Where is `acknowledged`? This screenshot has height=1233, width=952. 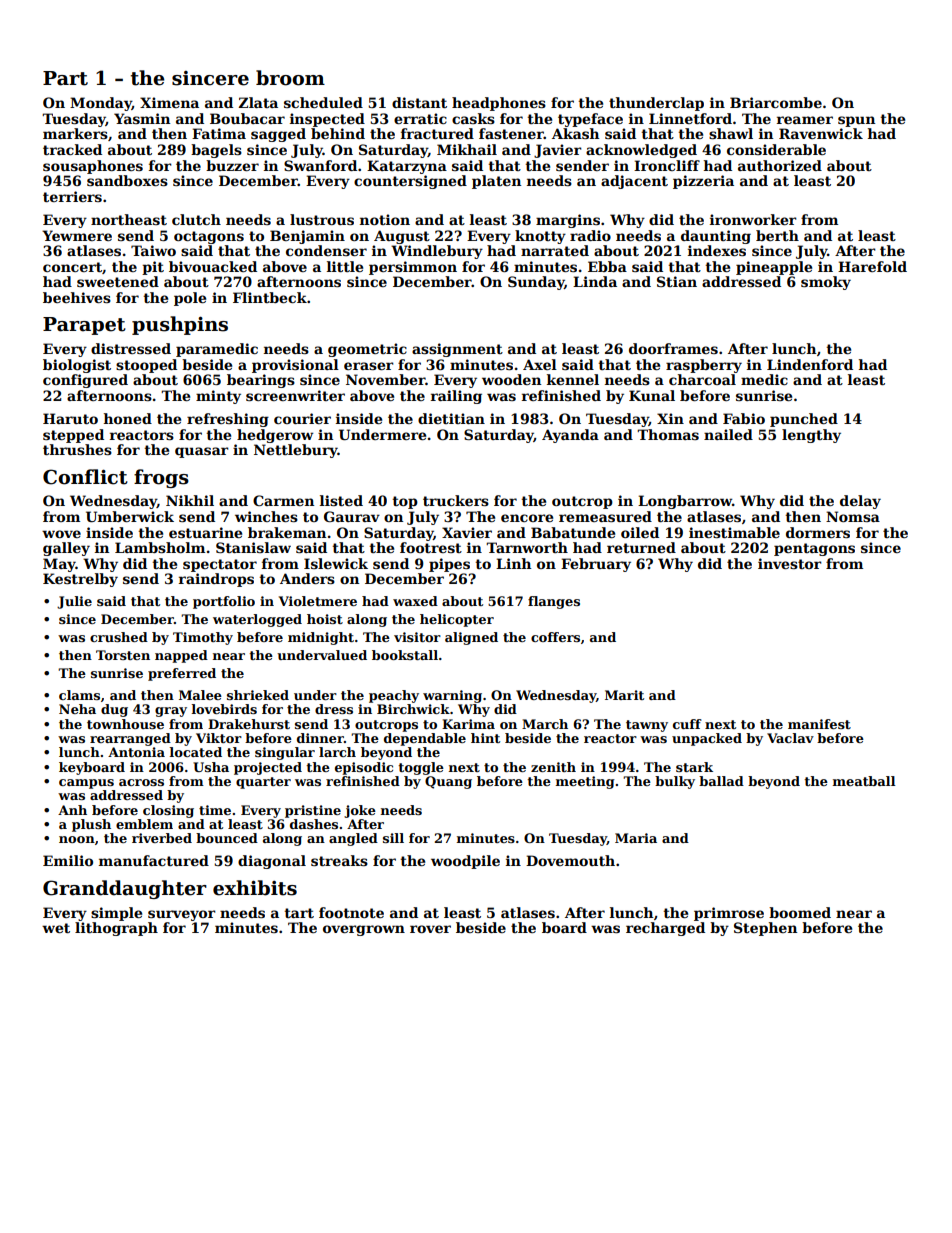 acknowledged is located at coordinates (641, 151).
